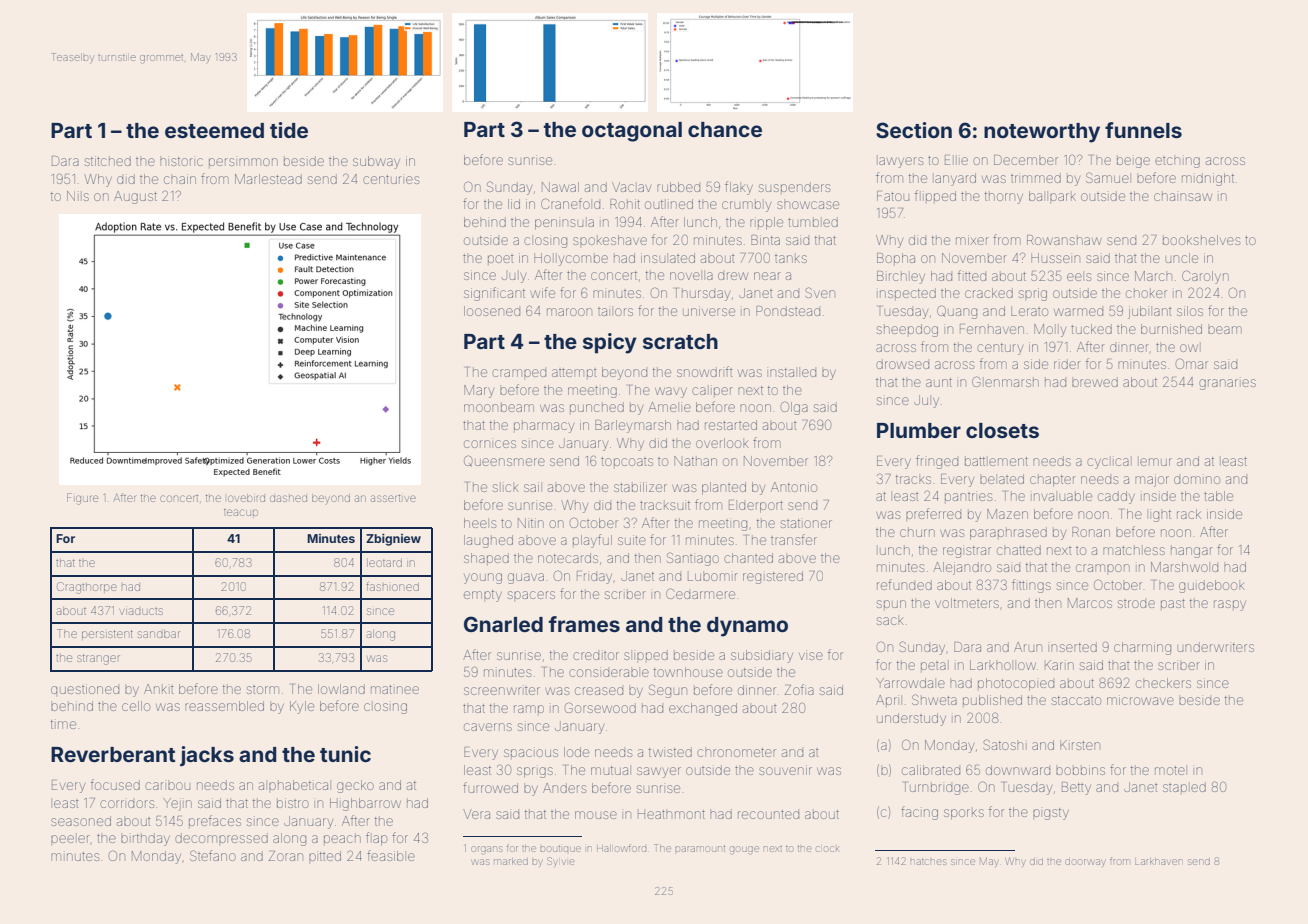  Describe the element at coordinates (492, 311) in the image. I see `loosened` at that location.
